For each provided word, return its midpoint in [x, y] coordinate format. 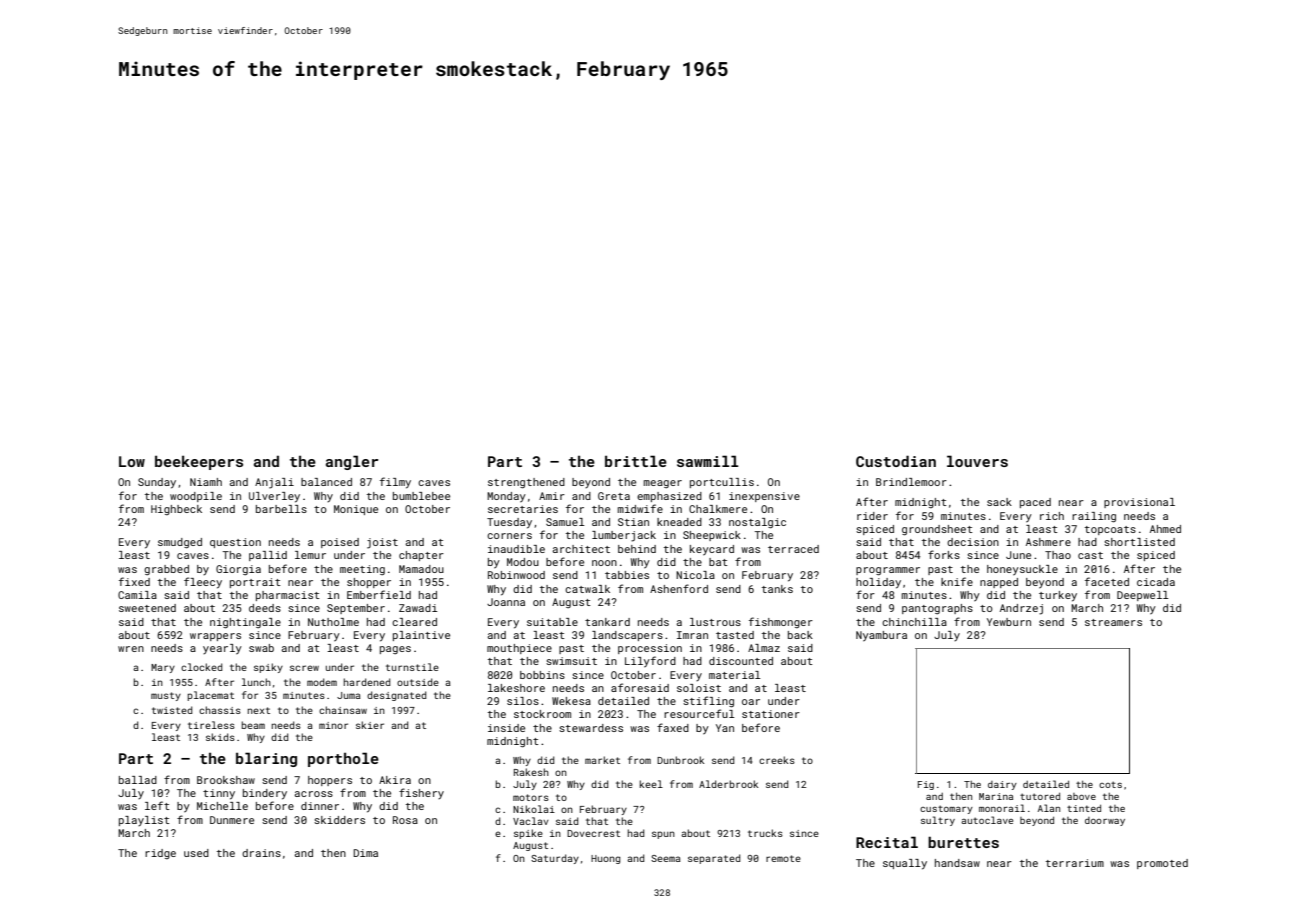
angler [352, 462]
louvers [977, 461]
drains [261, 853]
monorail [1002, 808]
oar [751, 702]
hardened [366, 682]
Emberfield [379, 594]
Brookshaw [226, 780]
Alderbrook [728, 784]
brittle [636, 461]
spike [528, 834]
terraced [793, 549]
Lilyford [650, 661]
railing [1094, 517]
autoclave [987, 820]
